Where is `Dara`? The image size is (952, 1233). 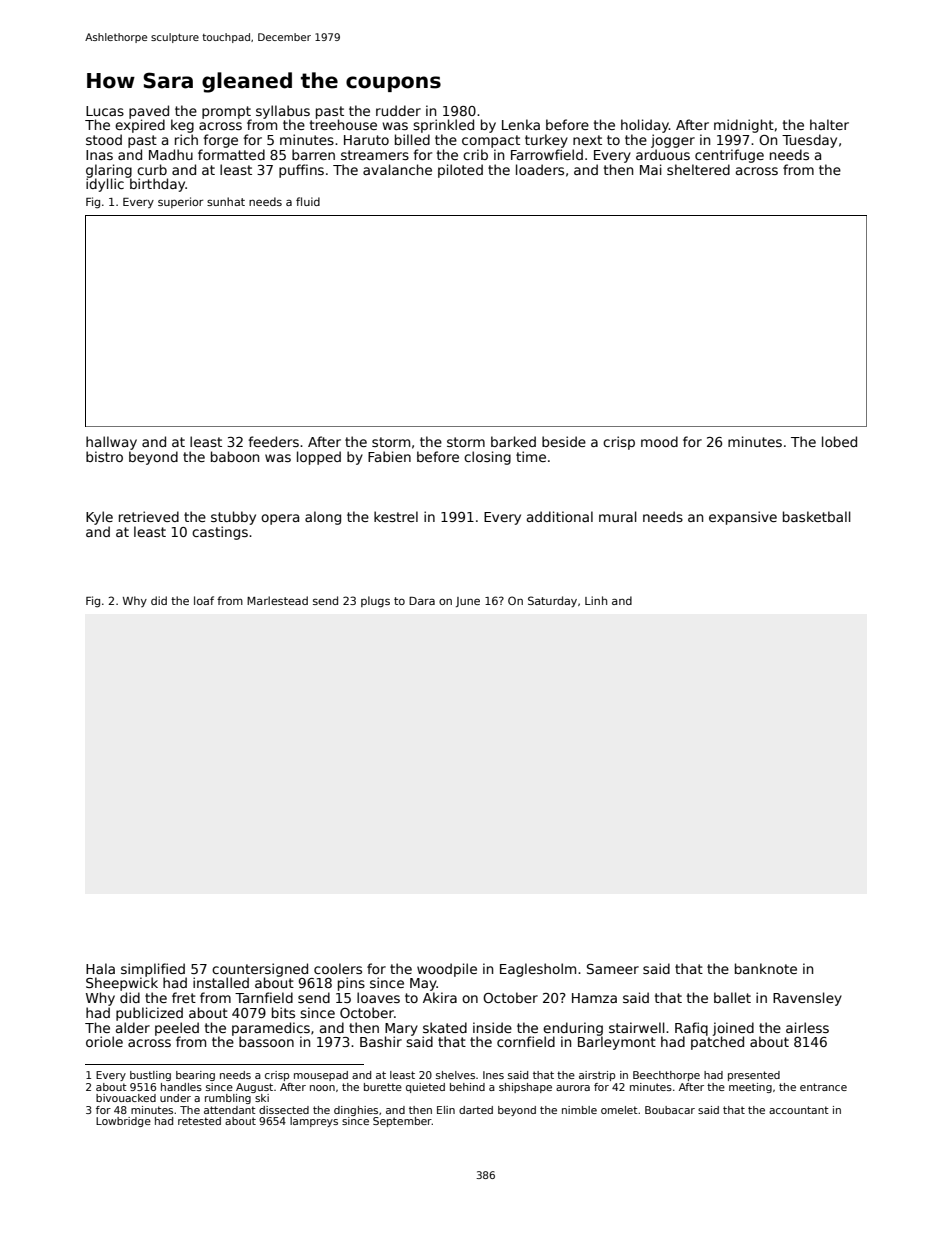 Dara is located at coordinates (422, 601).
